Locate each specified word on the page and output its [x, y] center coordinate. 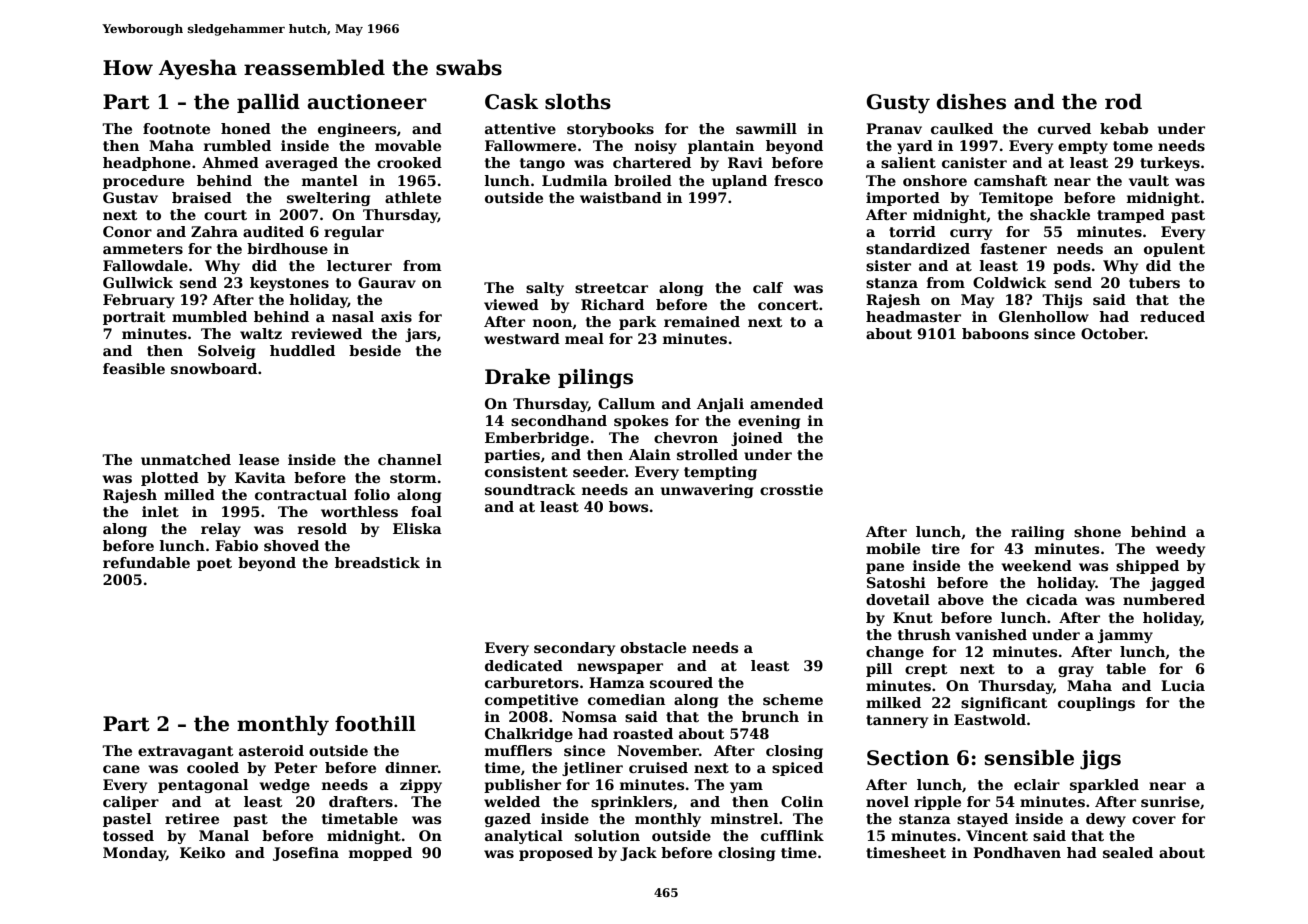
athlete [413, 197]
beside [375, 350]
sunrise [1170, 801]
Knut [913, 617]
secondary [574, 649]
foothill [375, 724]
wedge [284, 786]
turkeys [1170, 164]
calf [768, 287]
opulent [1174, 250]
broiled [643, 180]
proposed [556, 854]
